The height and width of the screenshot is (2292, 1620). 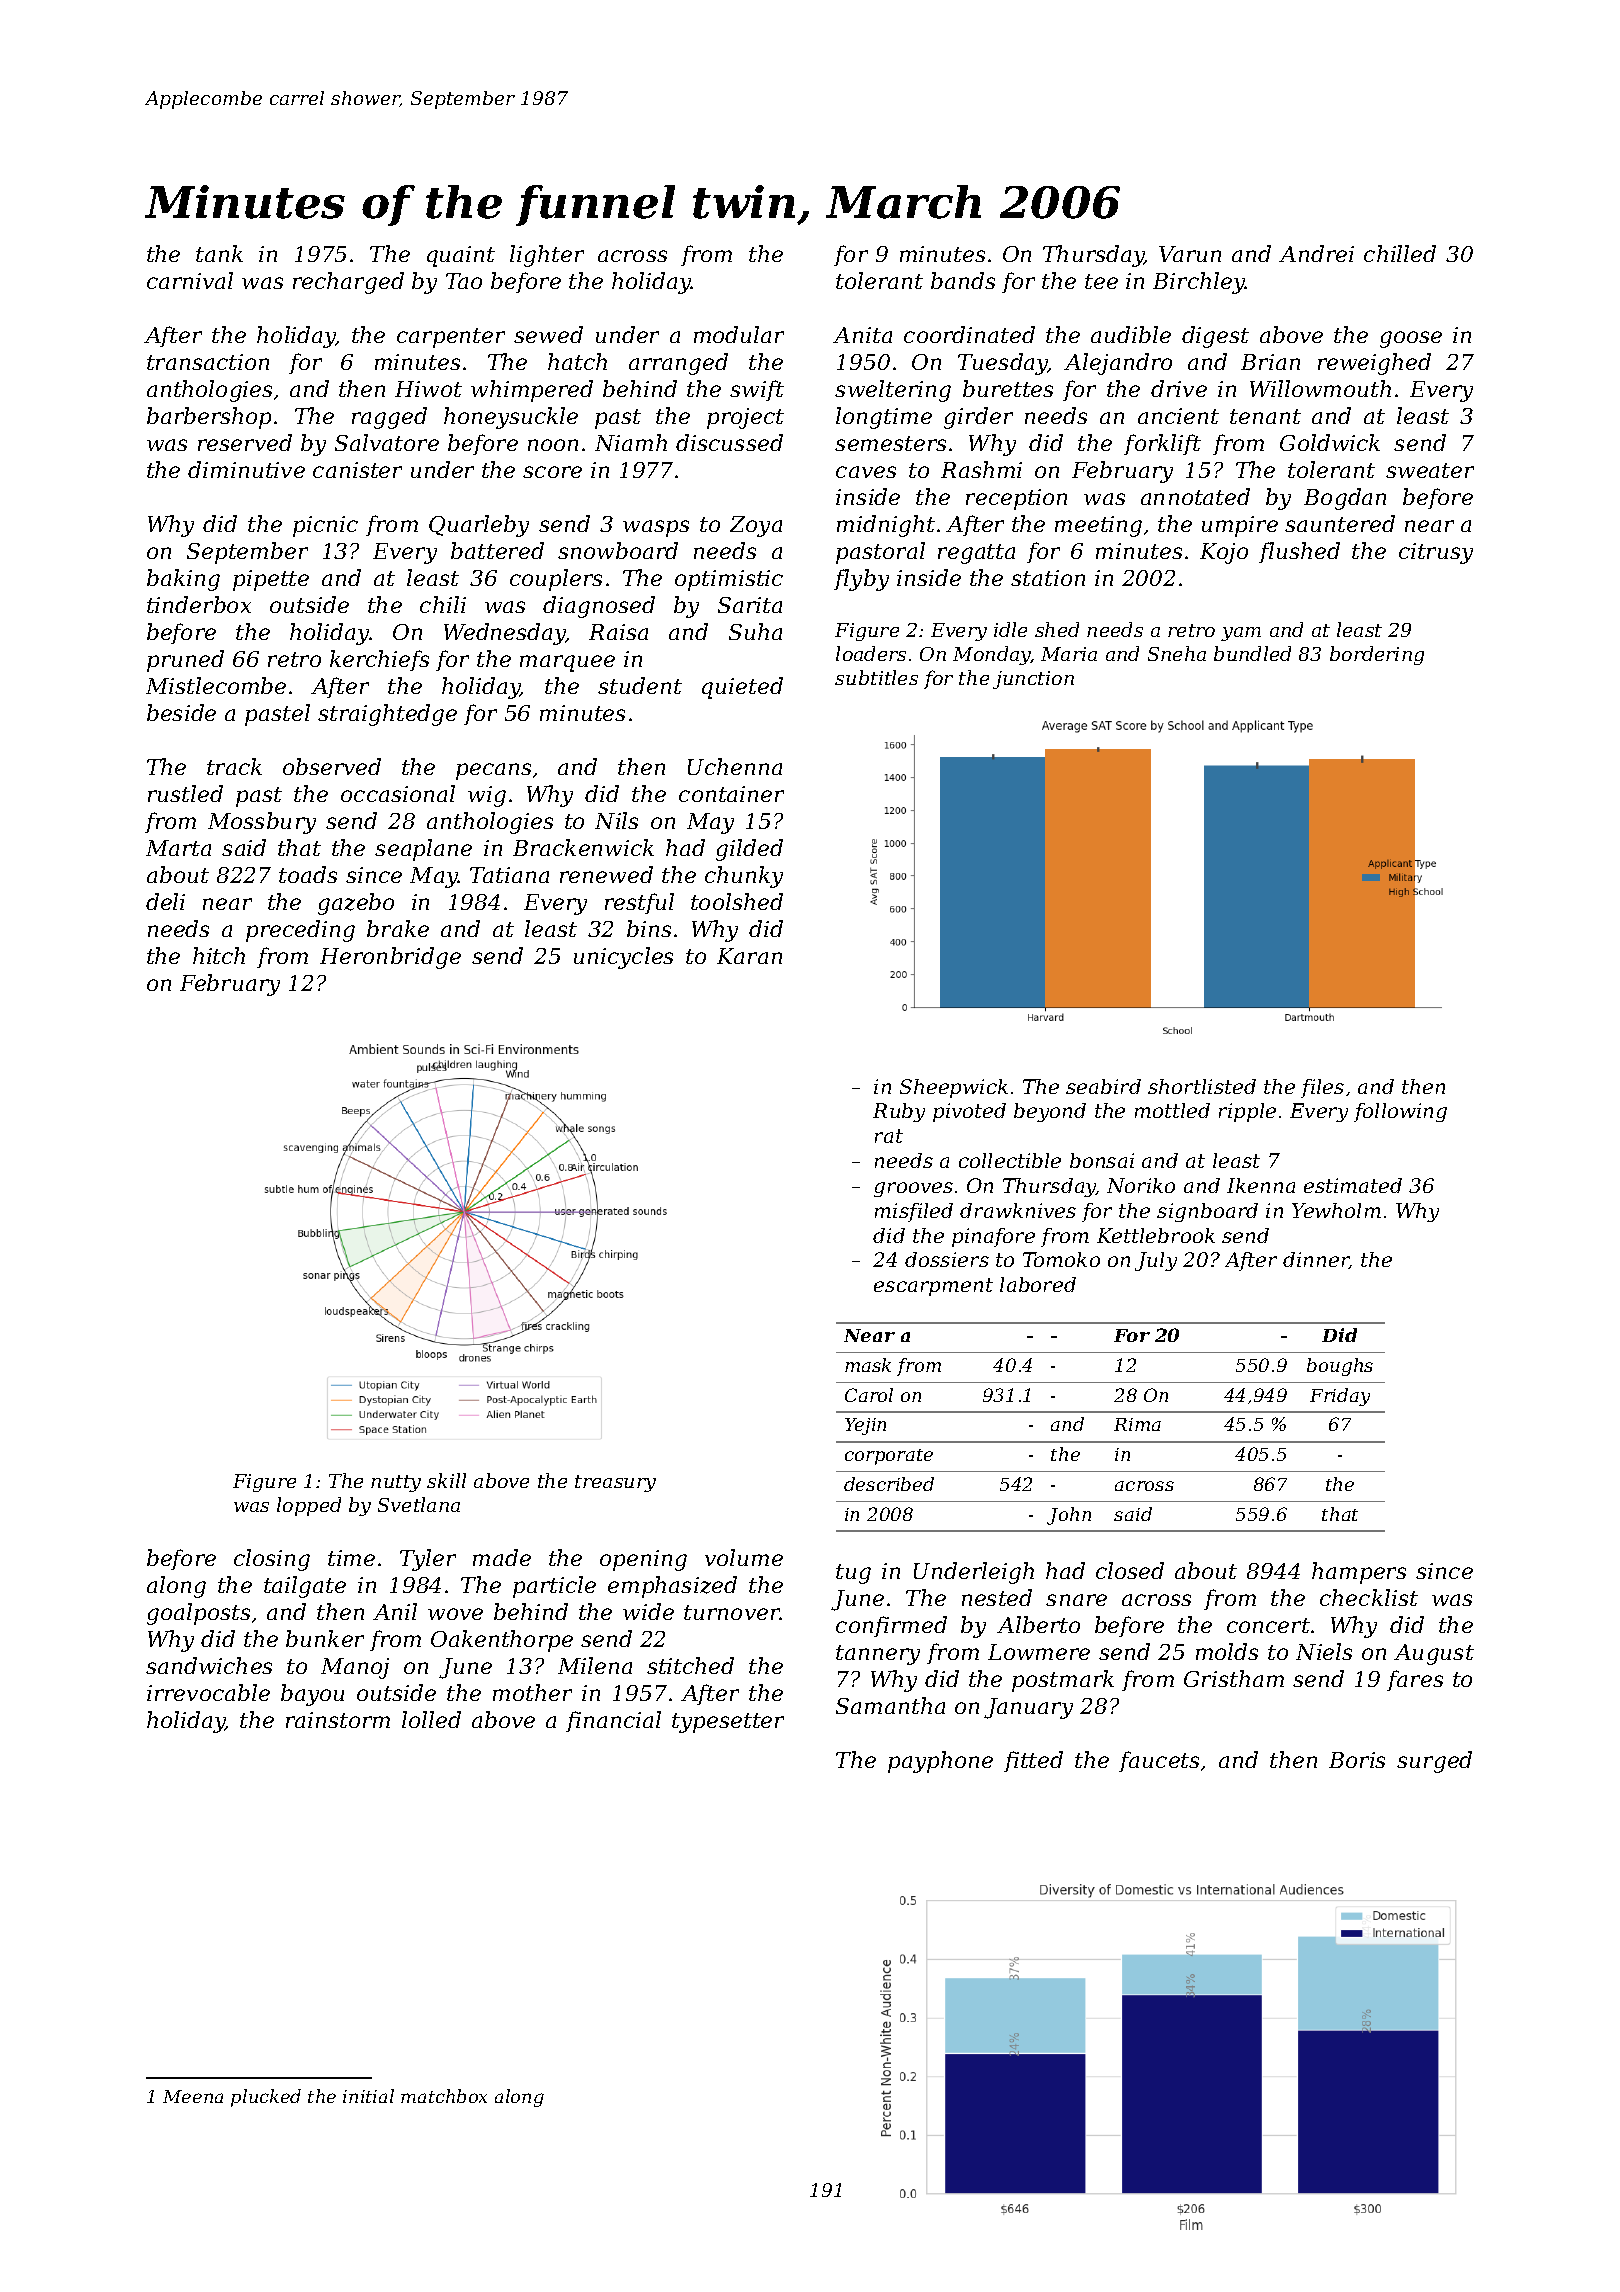 What do you see at coordinates (749, 956) in the screenshot?
I see `Karan` at bounding box center [749, 956].
